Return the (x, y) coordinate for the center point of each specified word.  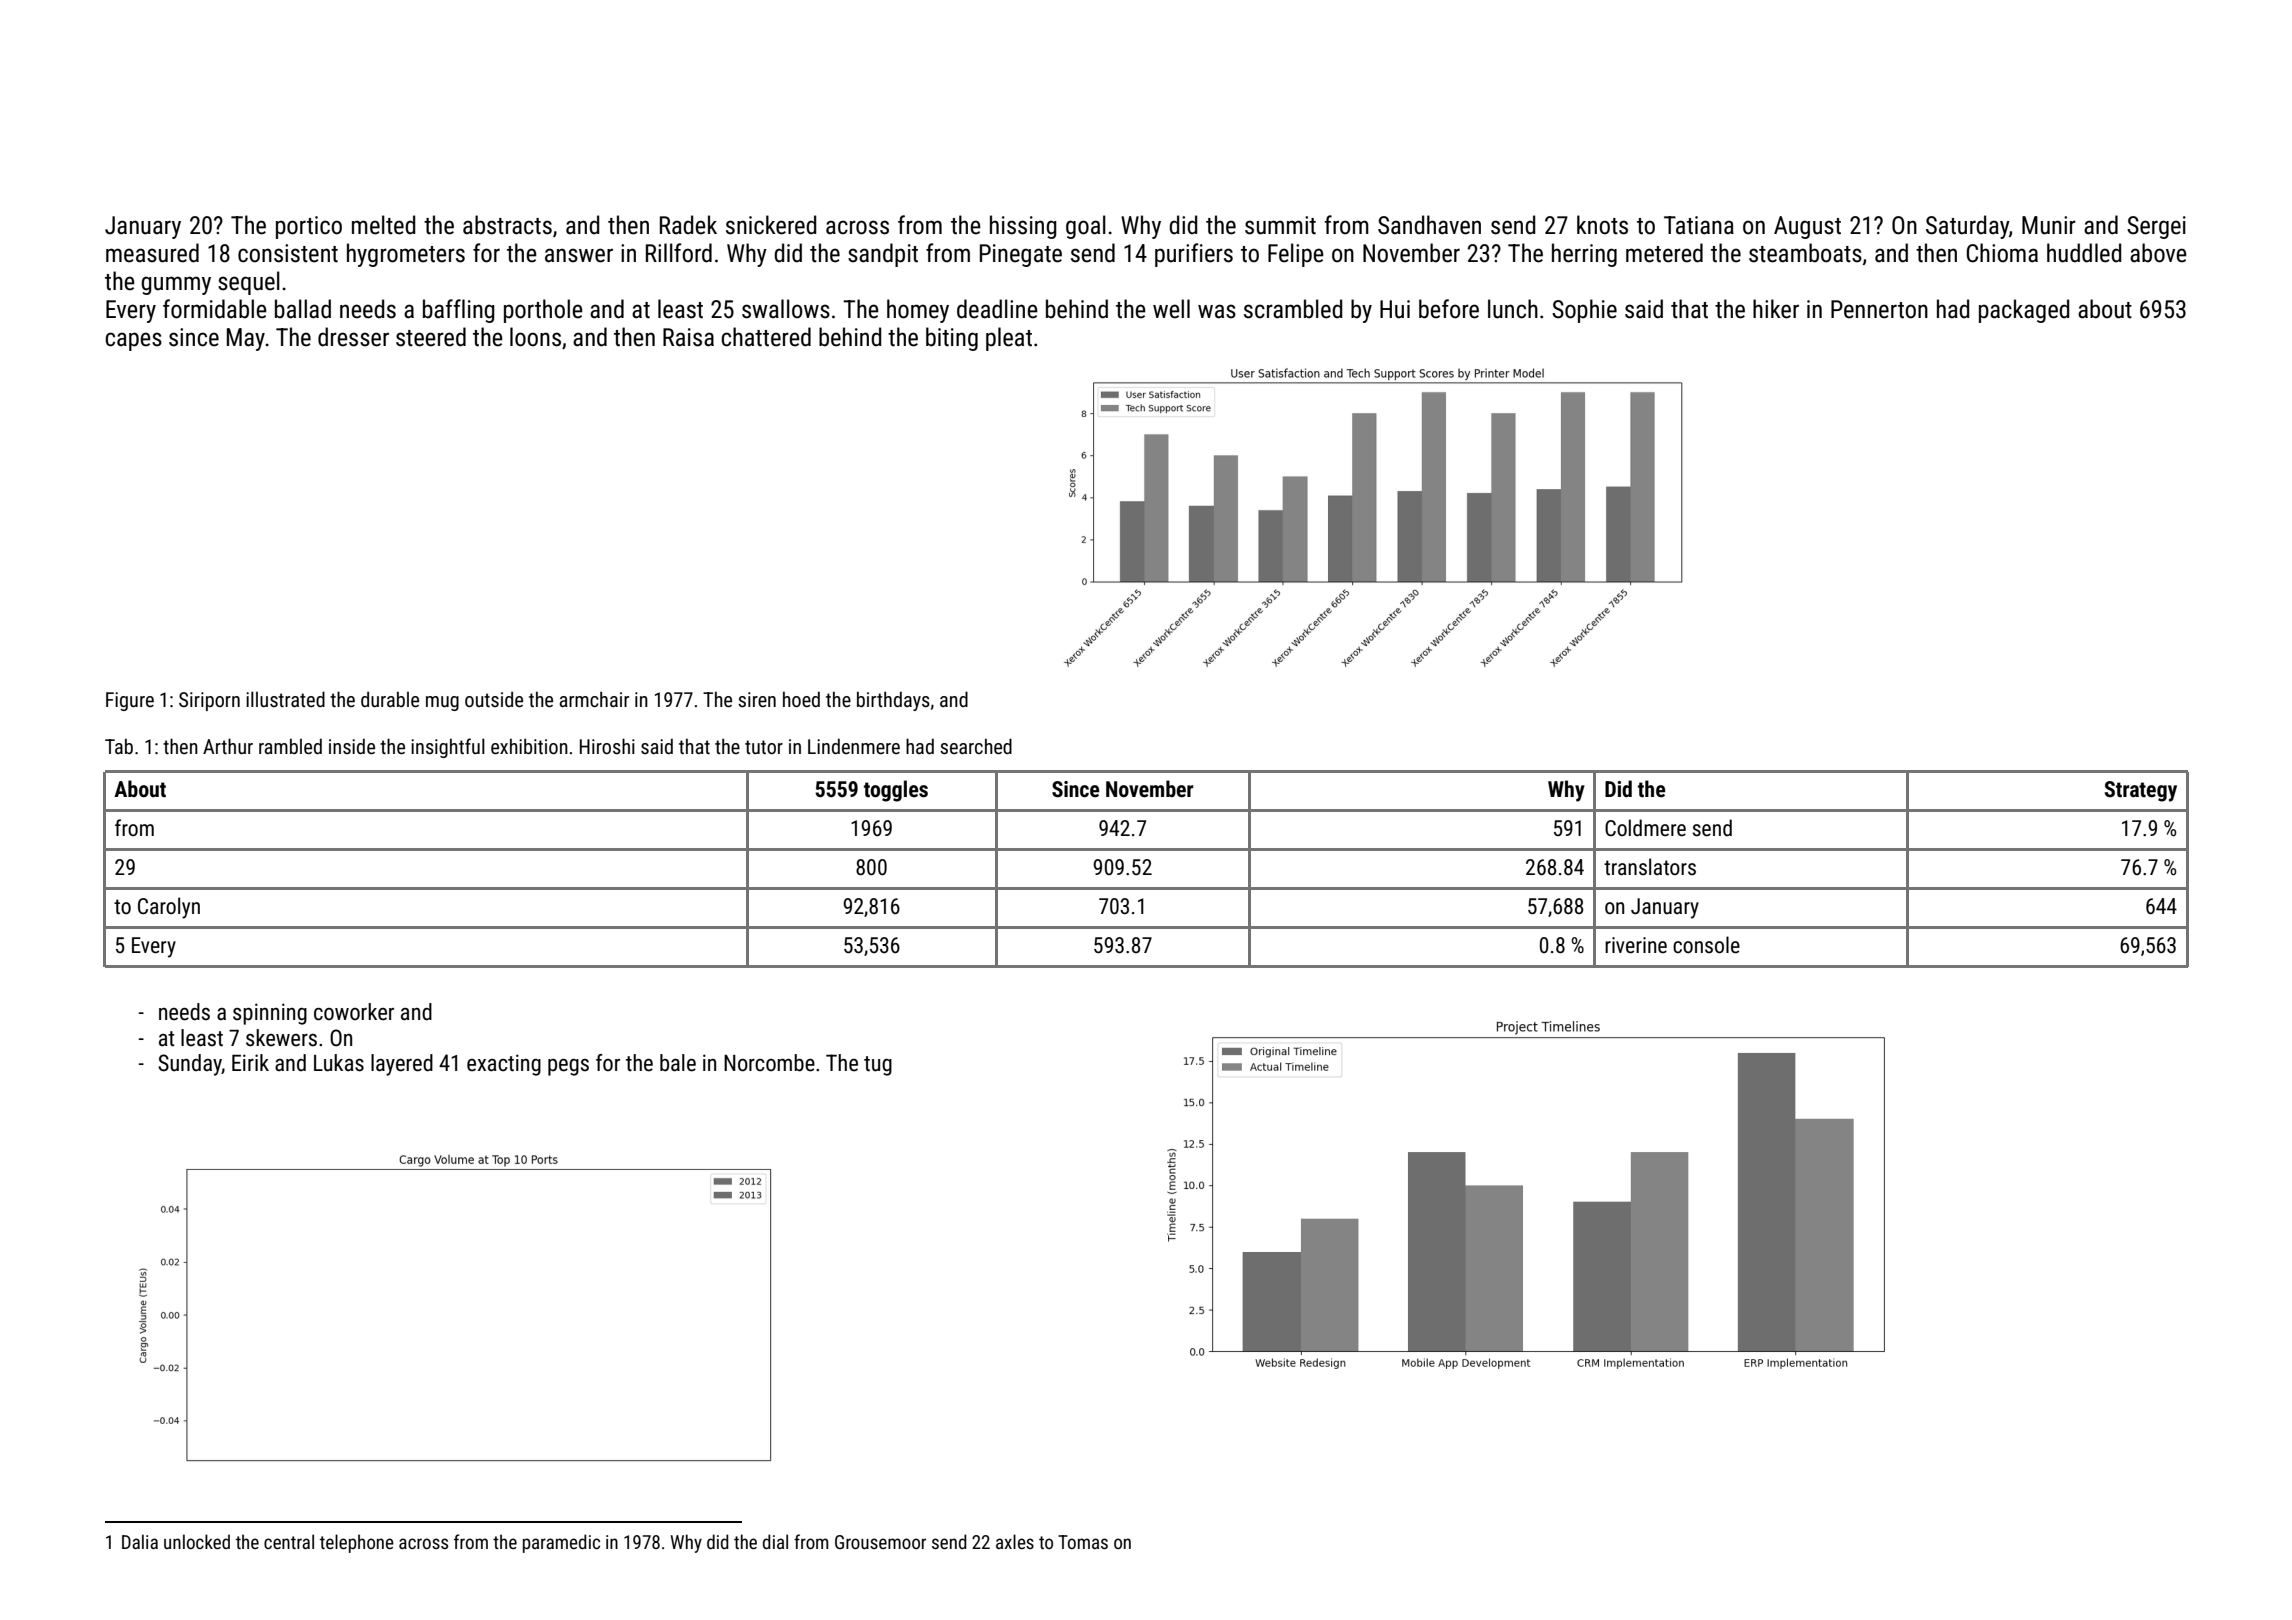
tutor (764, 747)
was (1217, 311)
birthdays (893, 701)
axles (1015, 1541)
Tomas (1083, 1542)
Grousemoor (880, 1542)
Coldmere (1645, 827)
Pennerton (1879, 309)
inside (352, 746)
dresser (353, 337)
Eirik (250, 1062)
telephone (357, 1543)
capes (133, 341)
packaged (2024, 311)
